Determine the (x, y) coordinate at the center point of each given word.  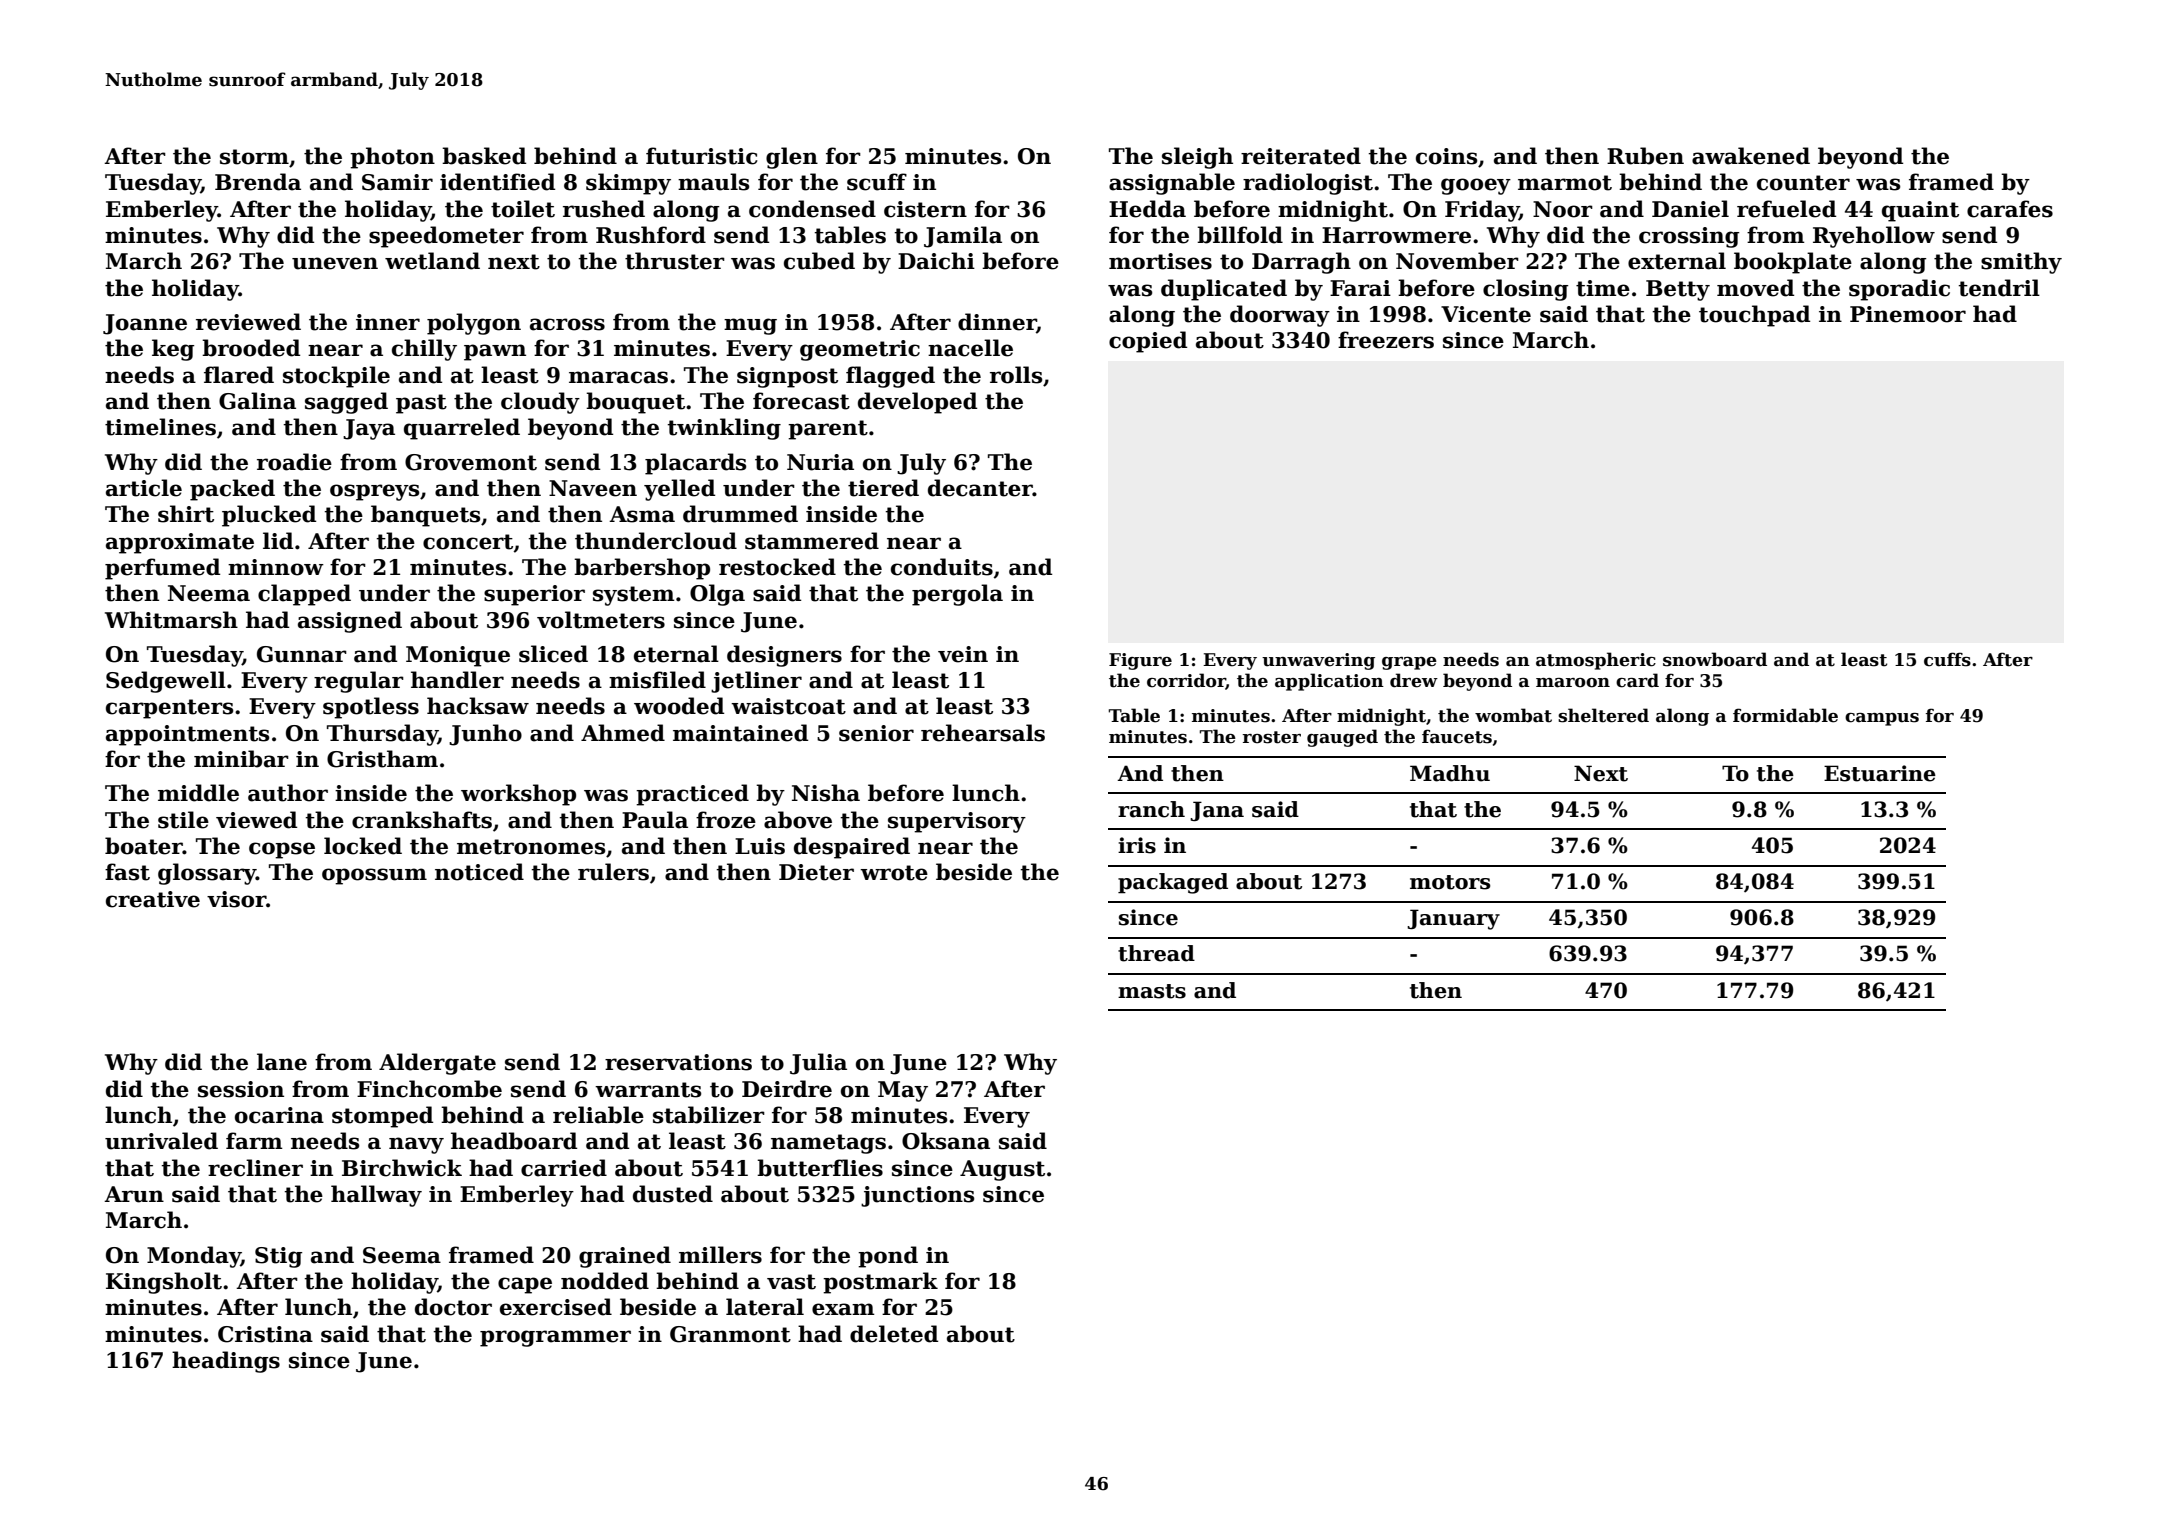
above (798, 820)
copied (1148, 342)
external (1677, 261)
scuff (877, 182)
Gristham (382, 759)
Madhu (1450, 773)
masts (1152, 991)
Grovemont (471, 462)
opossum (374, 876)
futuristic (702, 156)
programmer (555, 1338)
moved (1755, 288)
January (1453, 919)
